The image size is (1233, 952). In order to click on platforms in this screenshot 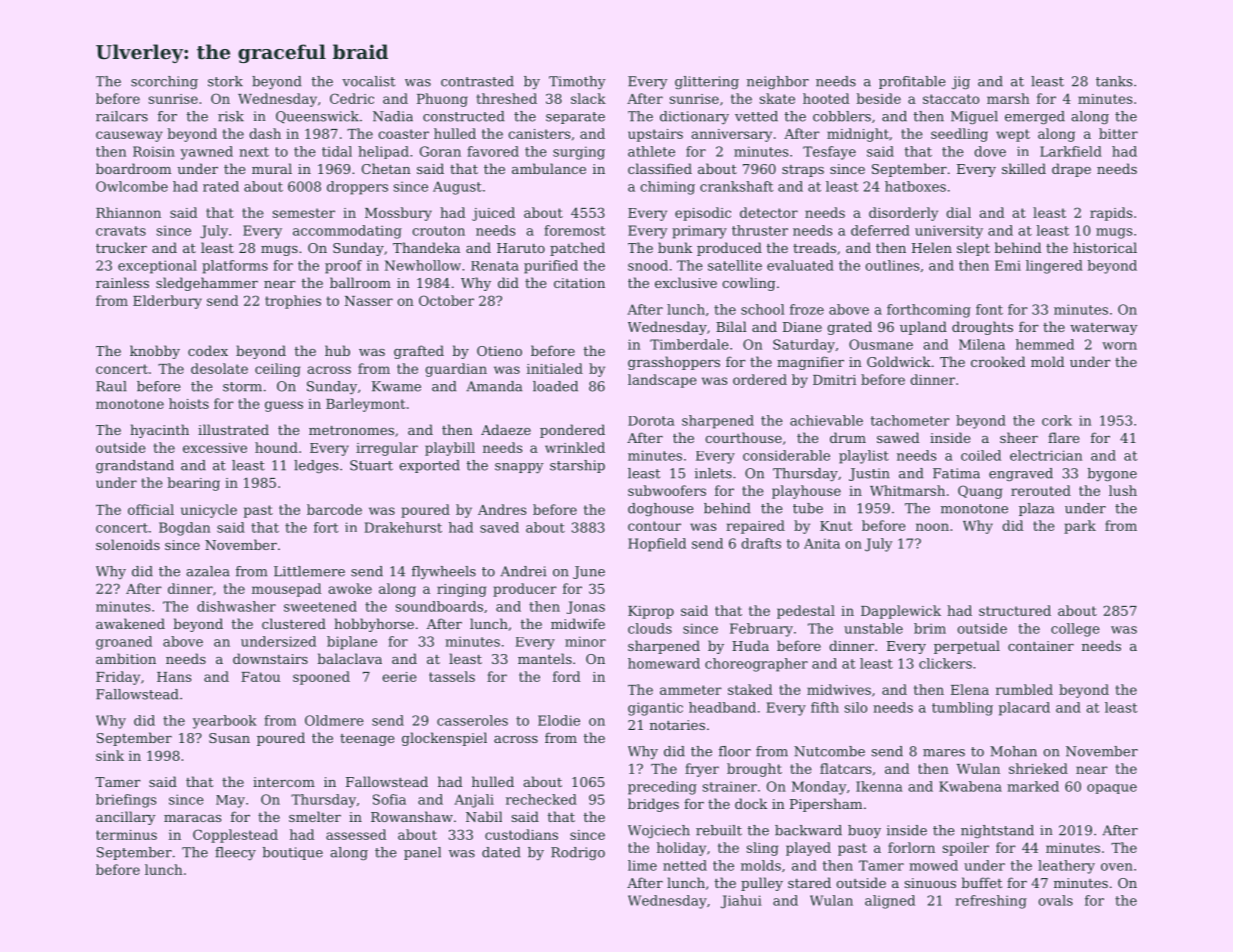, I will do `click(235, 267)`.
